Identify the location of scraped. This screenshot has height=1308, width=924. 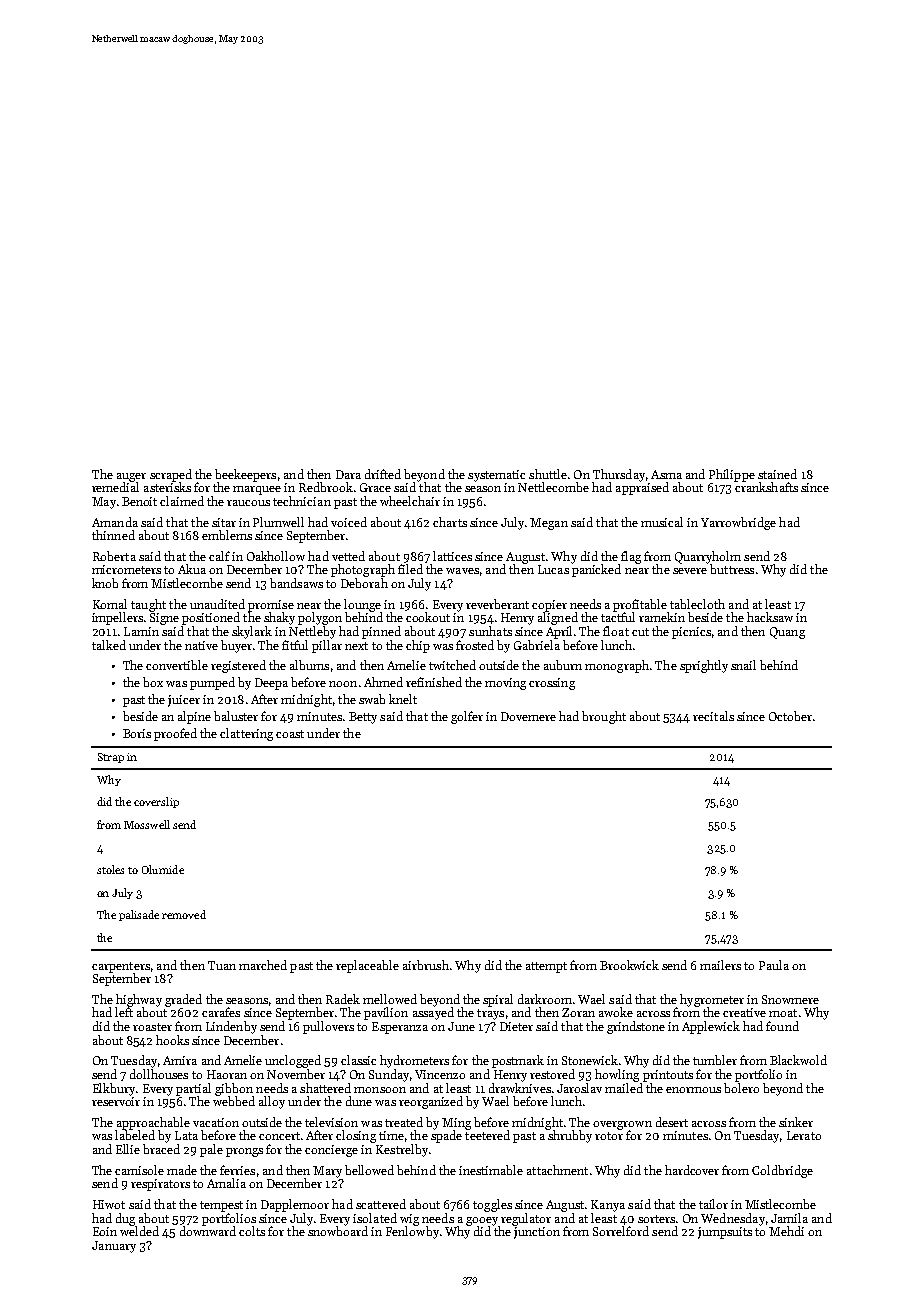
(171, 475).
